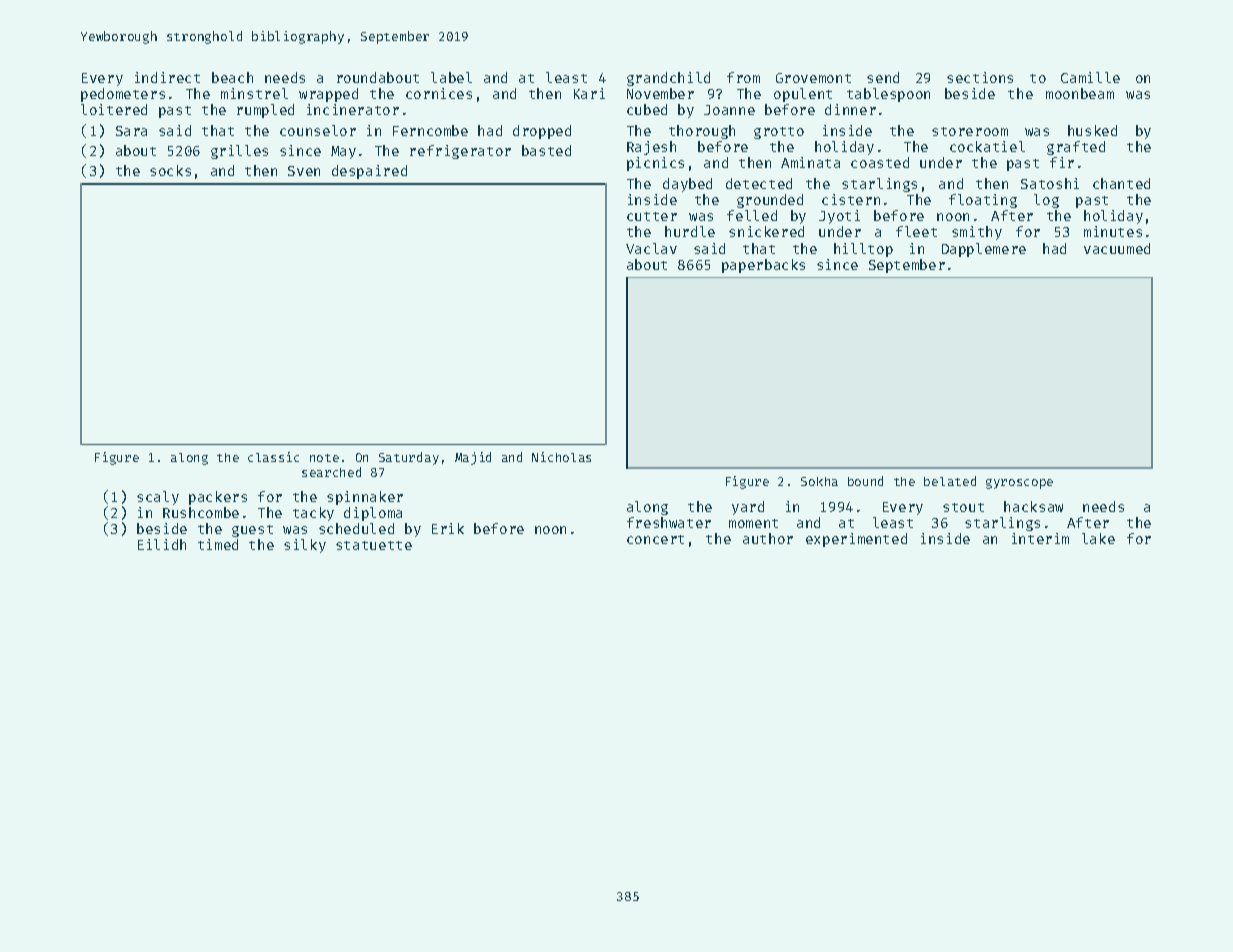 This screenshot has width=1233, height=952. I want to click on stout, so click(963, 507).
